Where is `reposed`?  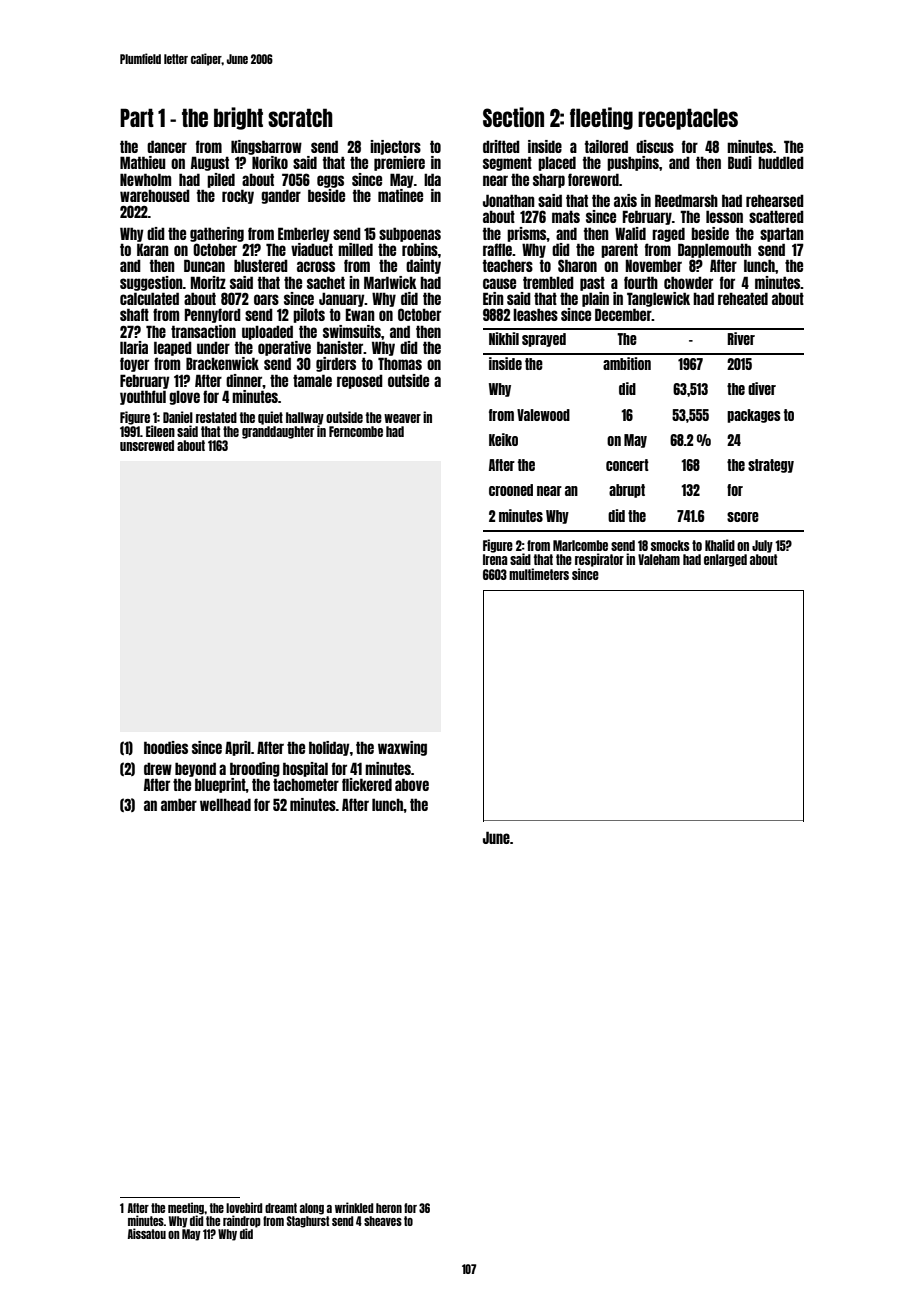 reposed is located at coordinates (360, 381).
